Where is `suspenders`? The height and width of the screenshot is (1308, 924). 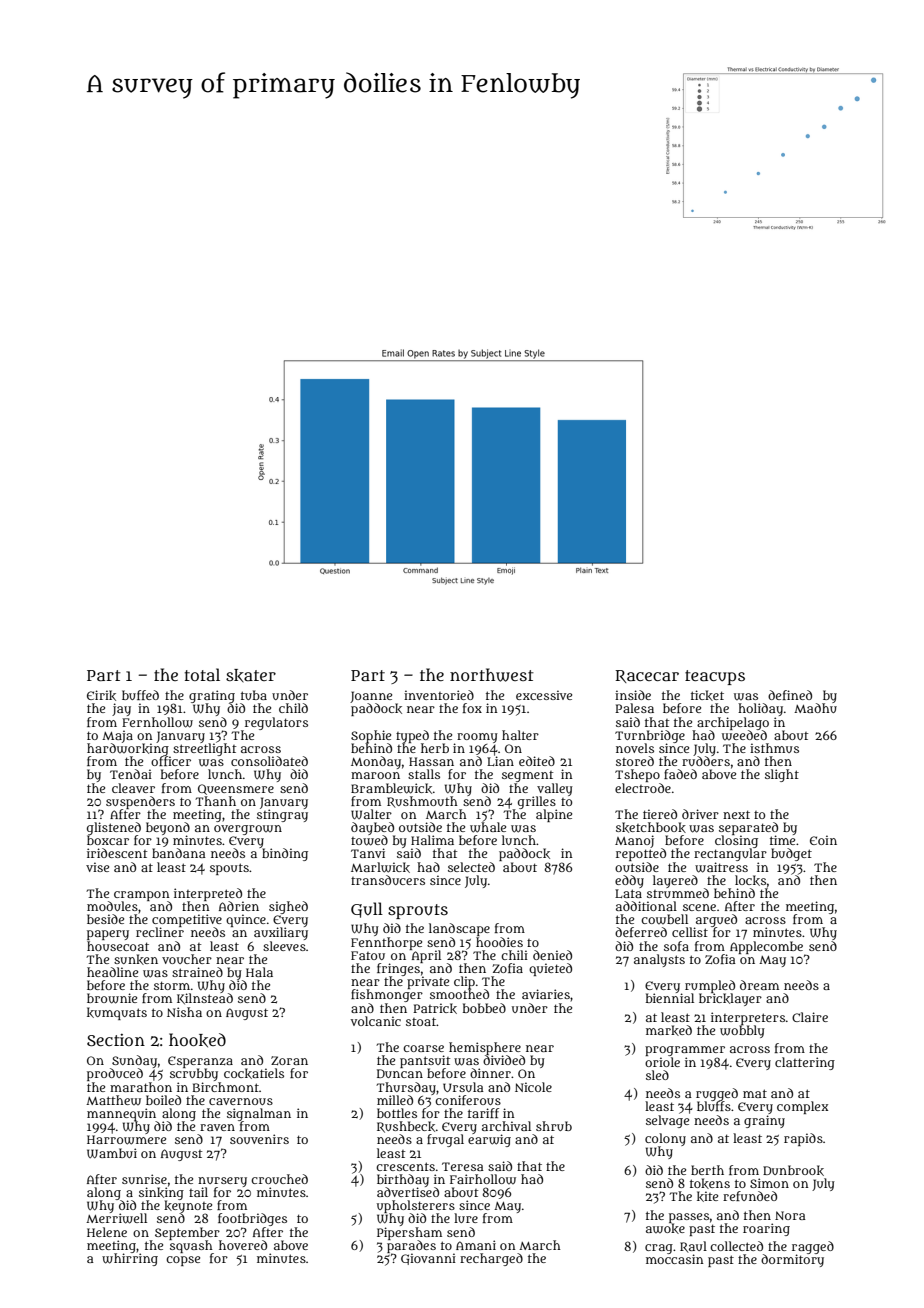 suspenders is located at coordinates (140, 802).
